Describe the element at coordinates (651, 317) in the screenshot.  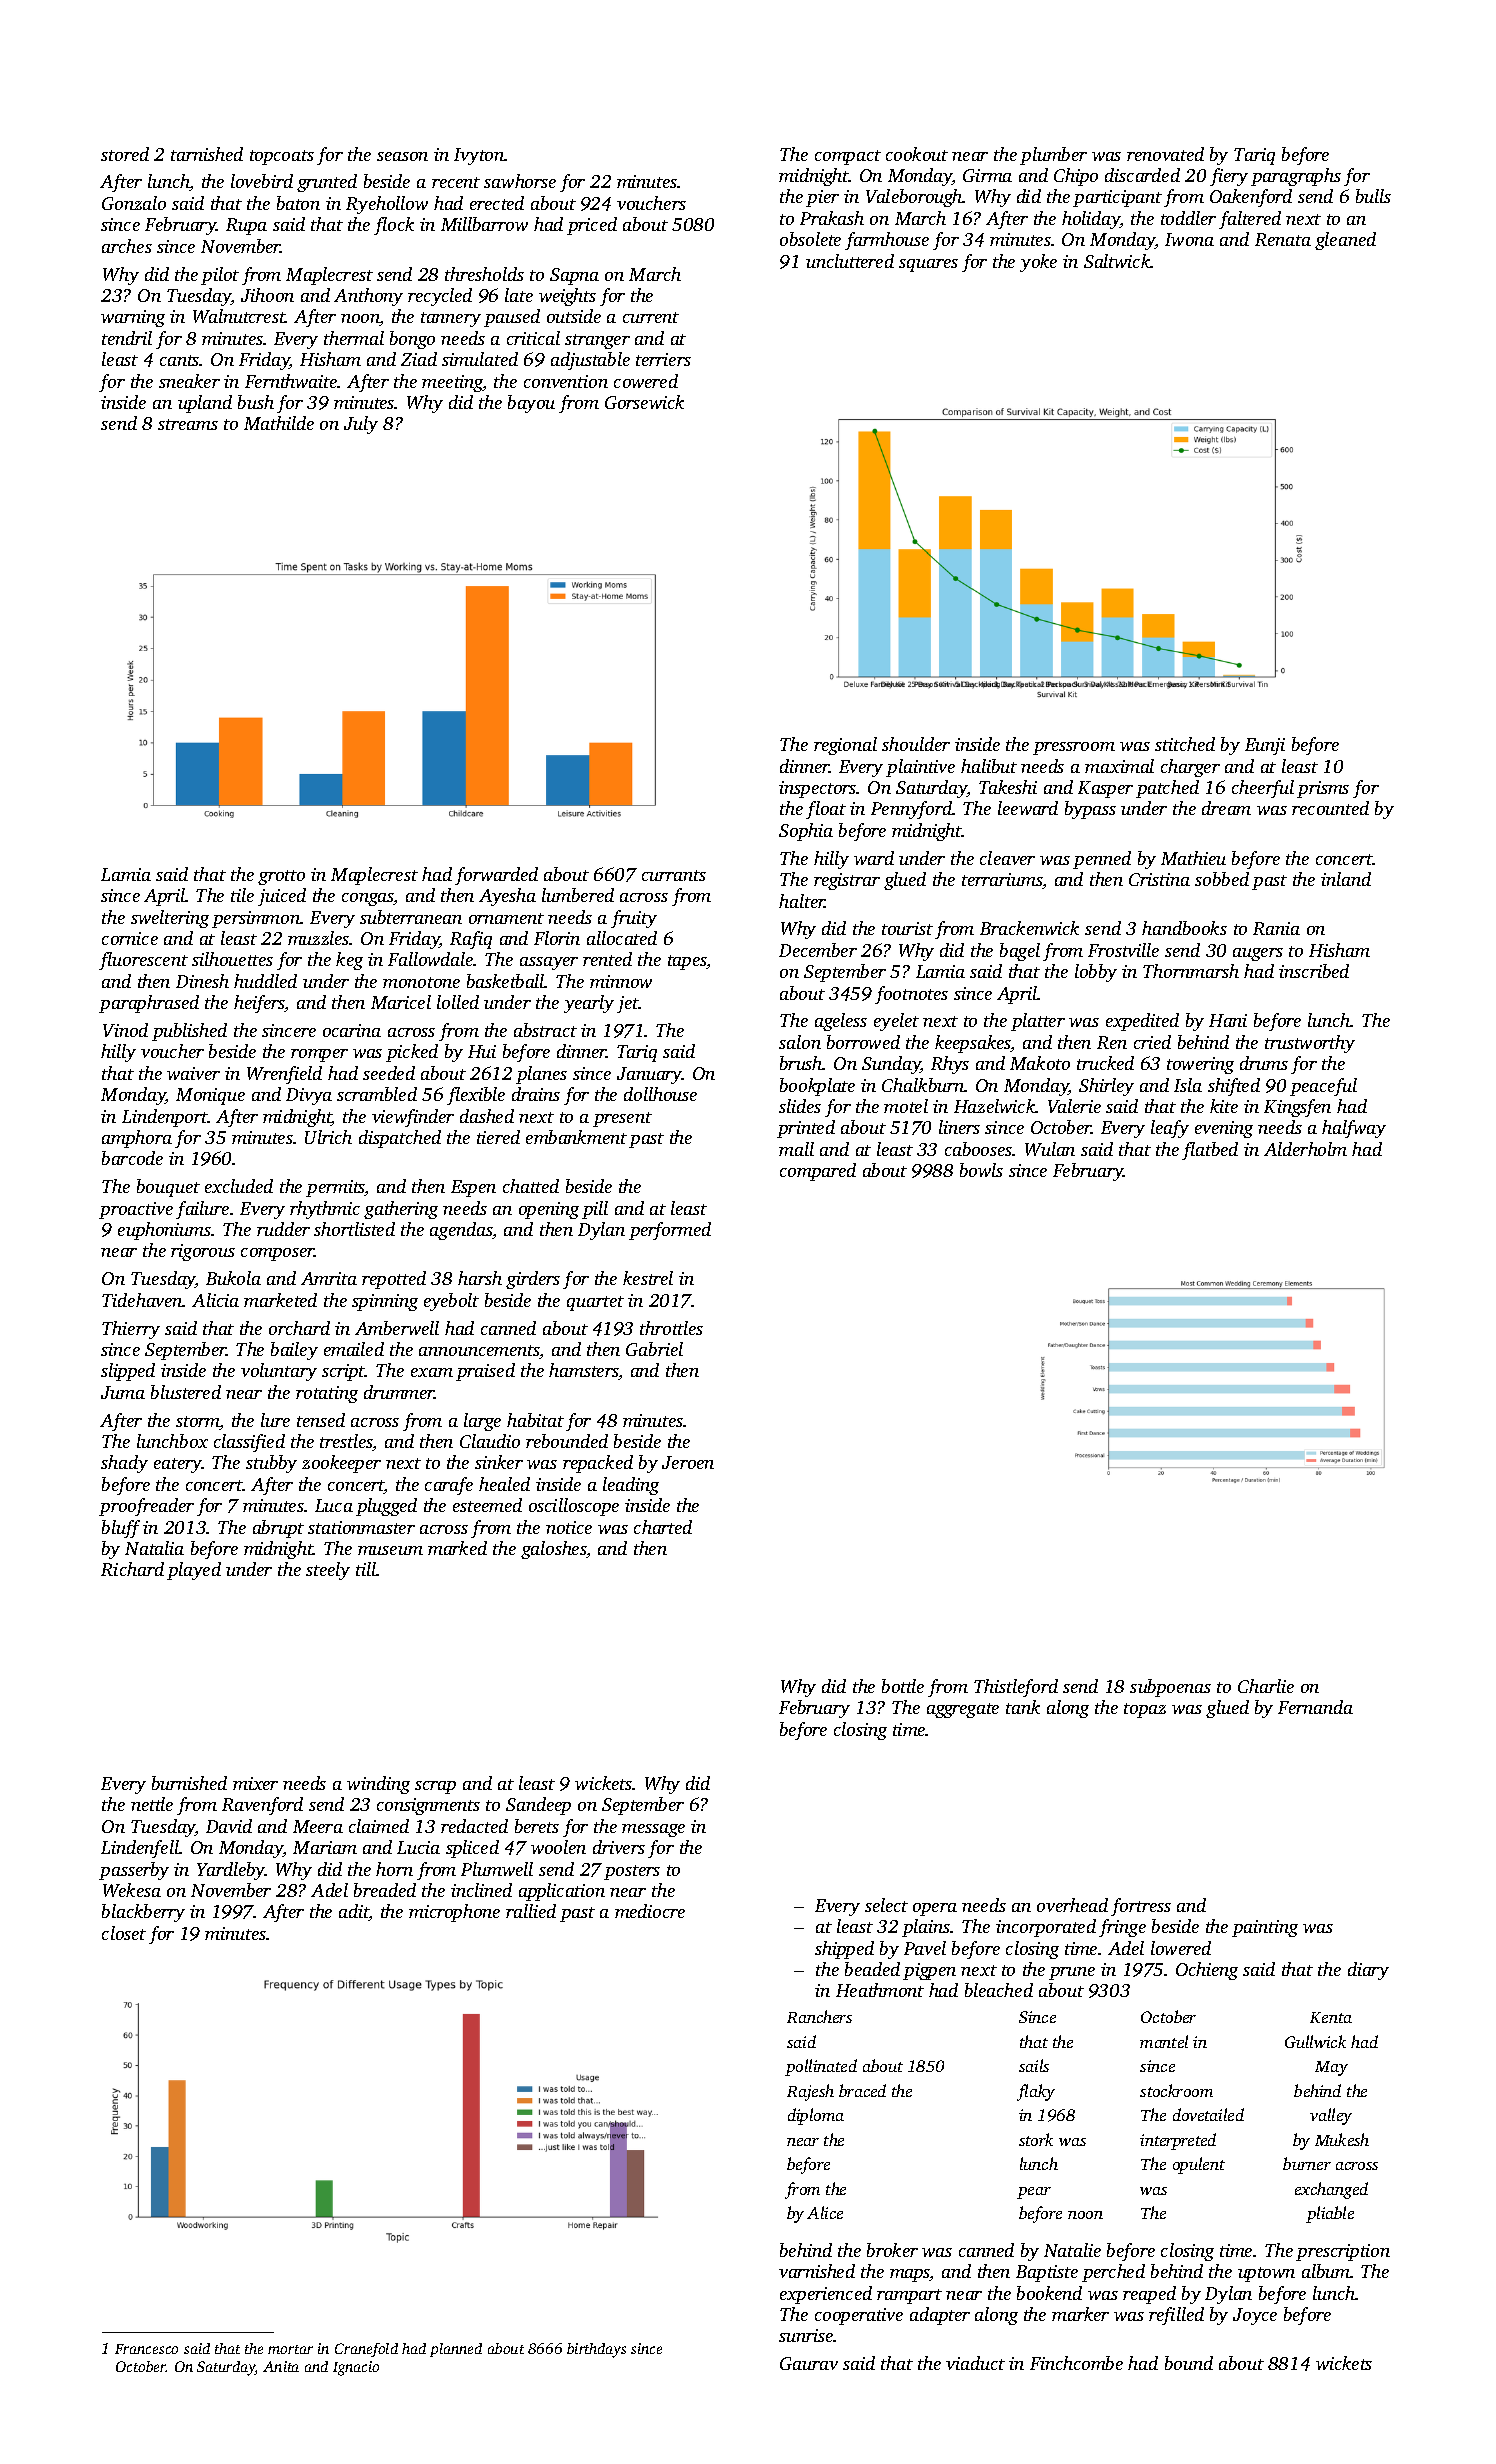
I see `current` at that location.
